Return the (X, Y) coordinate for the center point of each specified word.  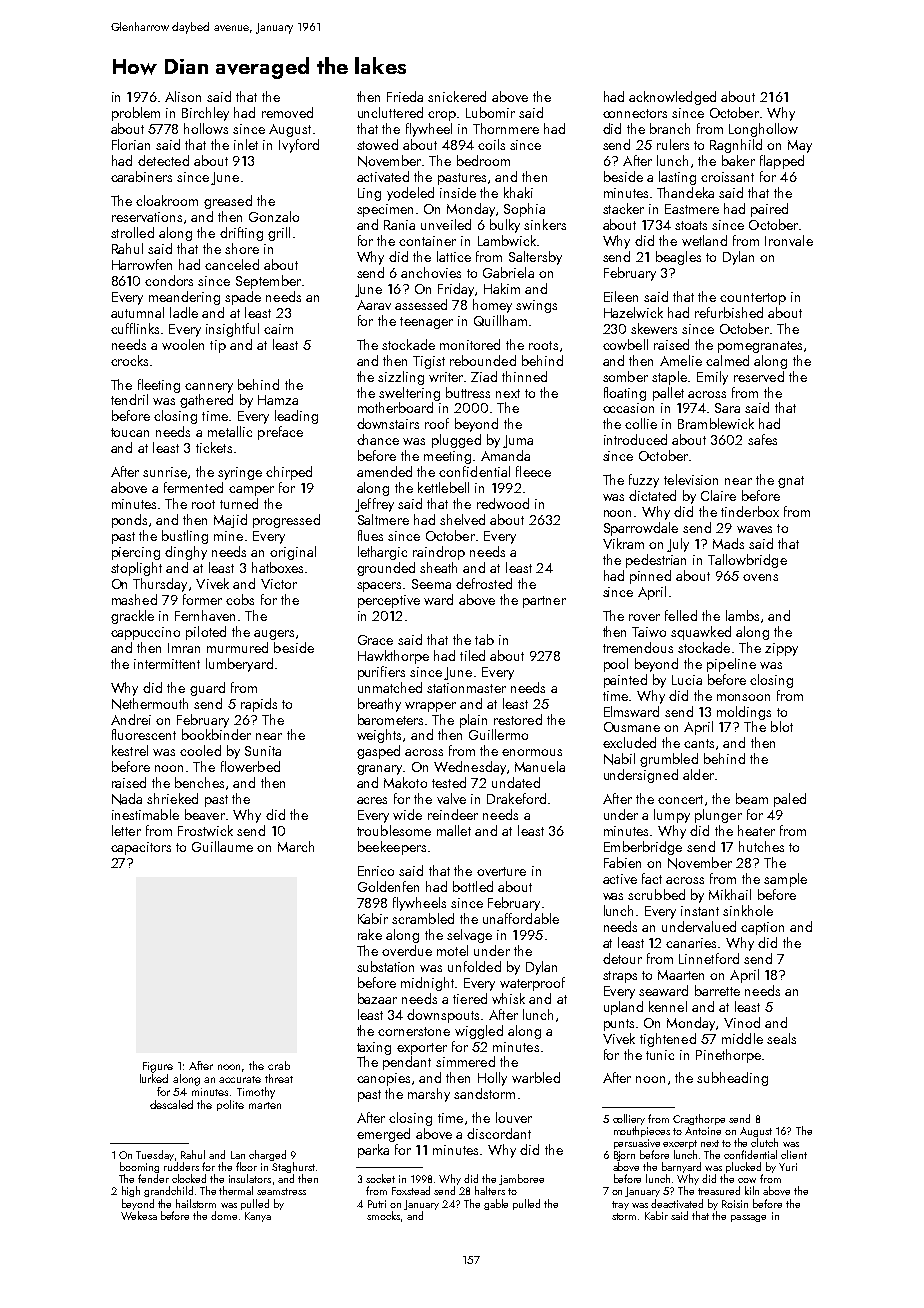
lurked (154, 1078)
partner (544, 602)
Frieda (405, 96)
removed (287, 112)
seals (781, 1038)
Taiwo (649, 632)
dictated (652, 495)
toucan (130, 432)
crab (279, 1065)
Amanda (505, 455)
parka (373, 1151)
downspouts (443, 1016)
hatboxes (277, 567)
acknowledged (672, 98)
